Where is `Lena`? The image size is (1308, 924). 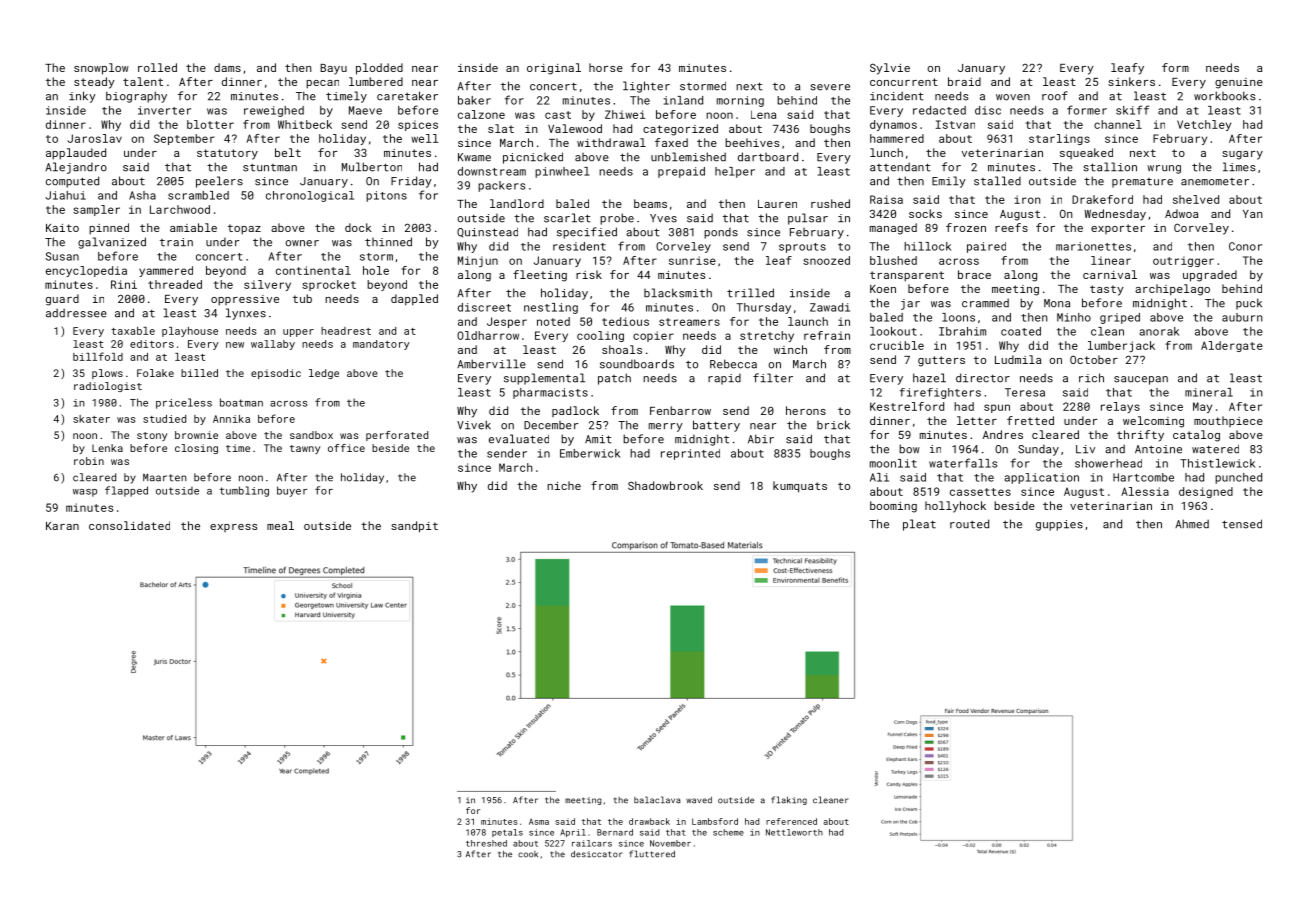
Lena is located at coordinates (763, 114).
